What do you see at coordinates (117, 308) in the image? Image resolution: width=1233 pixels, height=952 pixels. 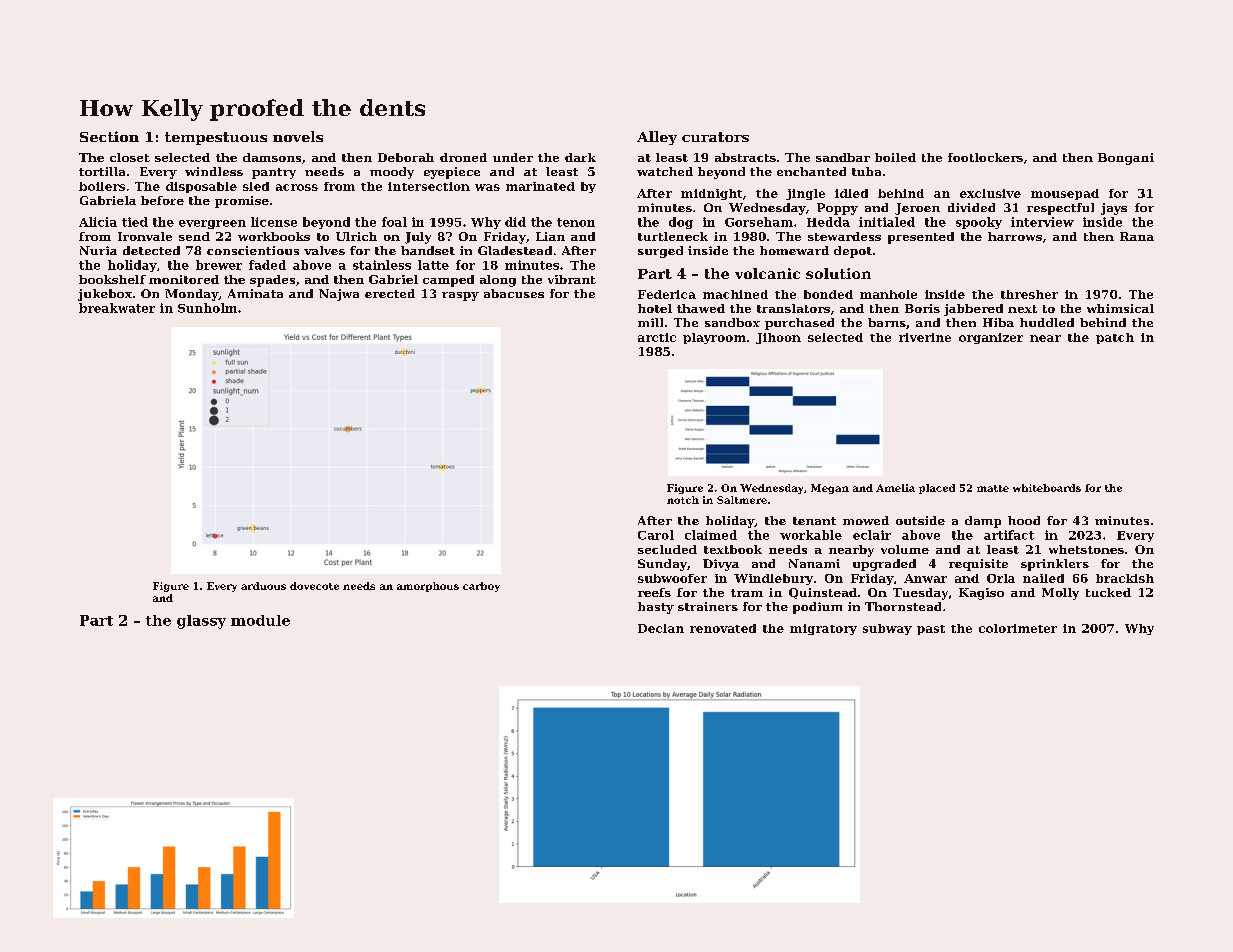 I see `breakwater` at bounding box center [117, 308].
